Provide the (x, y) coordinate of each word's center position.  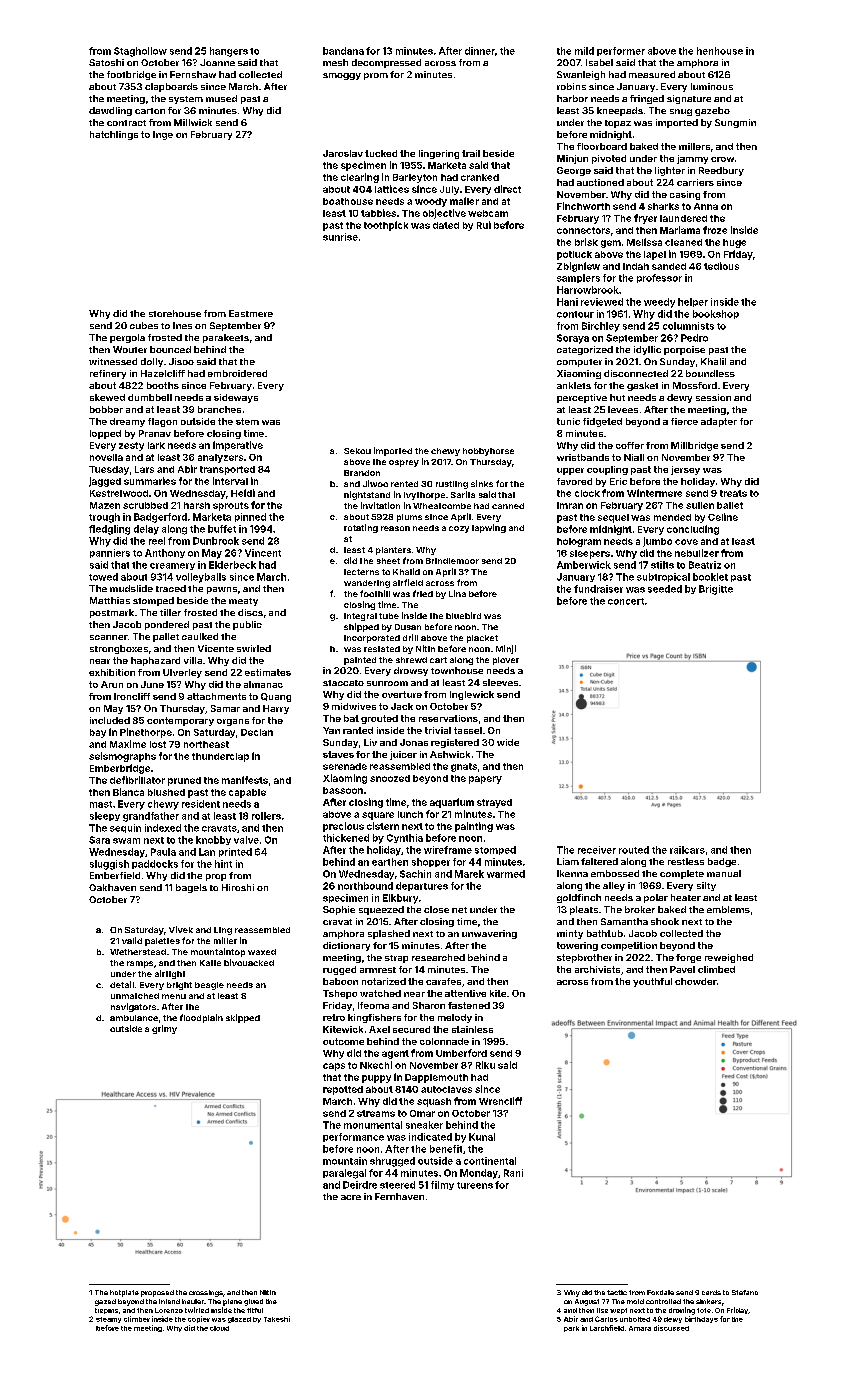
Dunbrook (216, 541)
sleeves (500, 682)
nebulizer (697, 553)
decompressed (386, 63)
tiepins (106, 1311)
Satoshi (106, 62)
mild (584, 51)
